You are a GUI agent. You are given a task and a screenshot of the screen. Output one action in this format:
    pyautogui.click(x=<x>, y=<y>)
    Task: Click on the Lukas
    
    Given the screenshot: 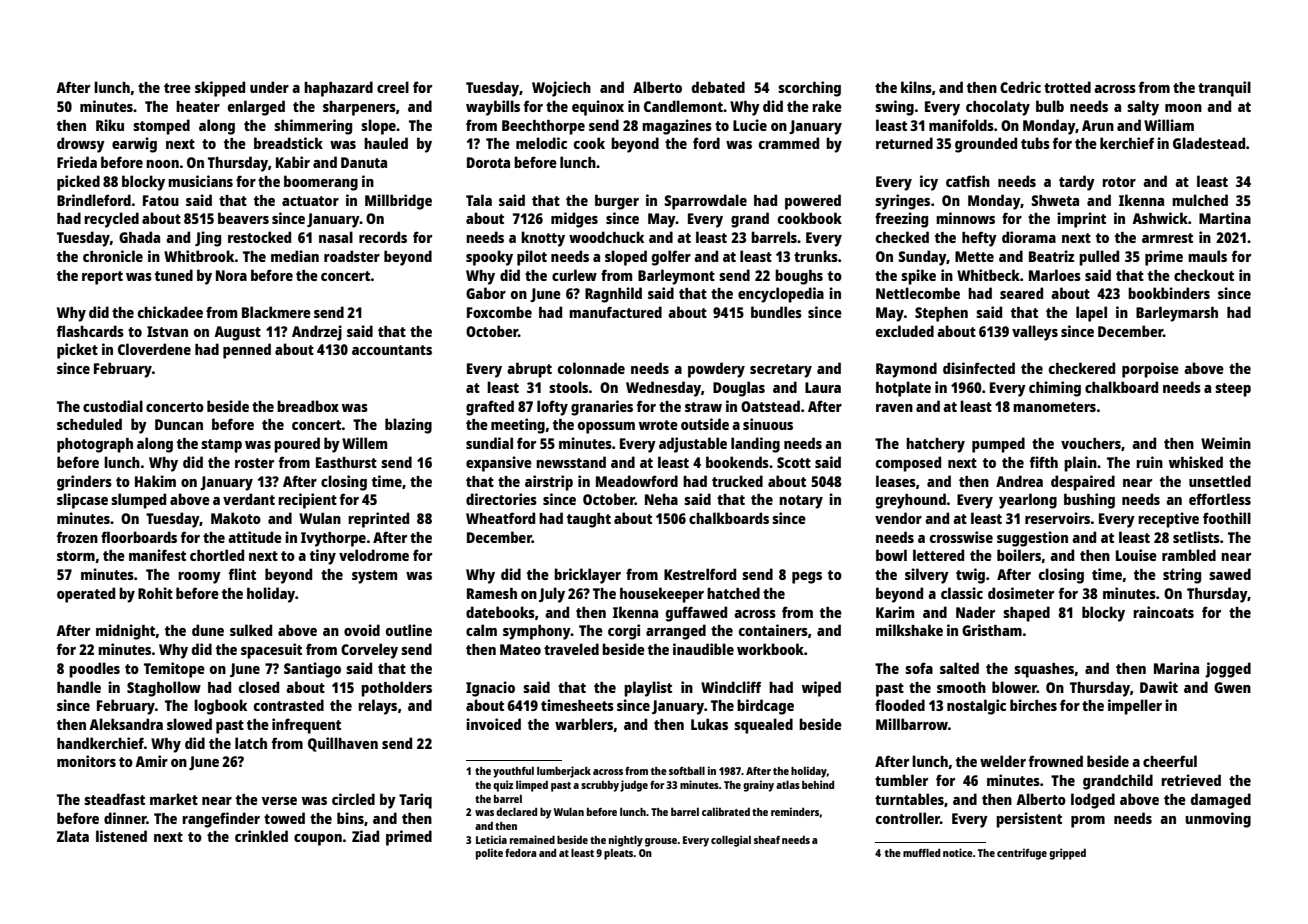 What is the action you would take?
    pyautogui.click(x=709, y=724)
